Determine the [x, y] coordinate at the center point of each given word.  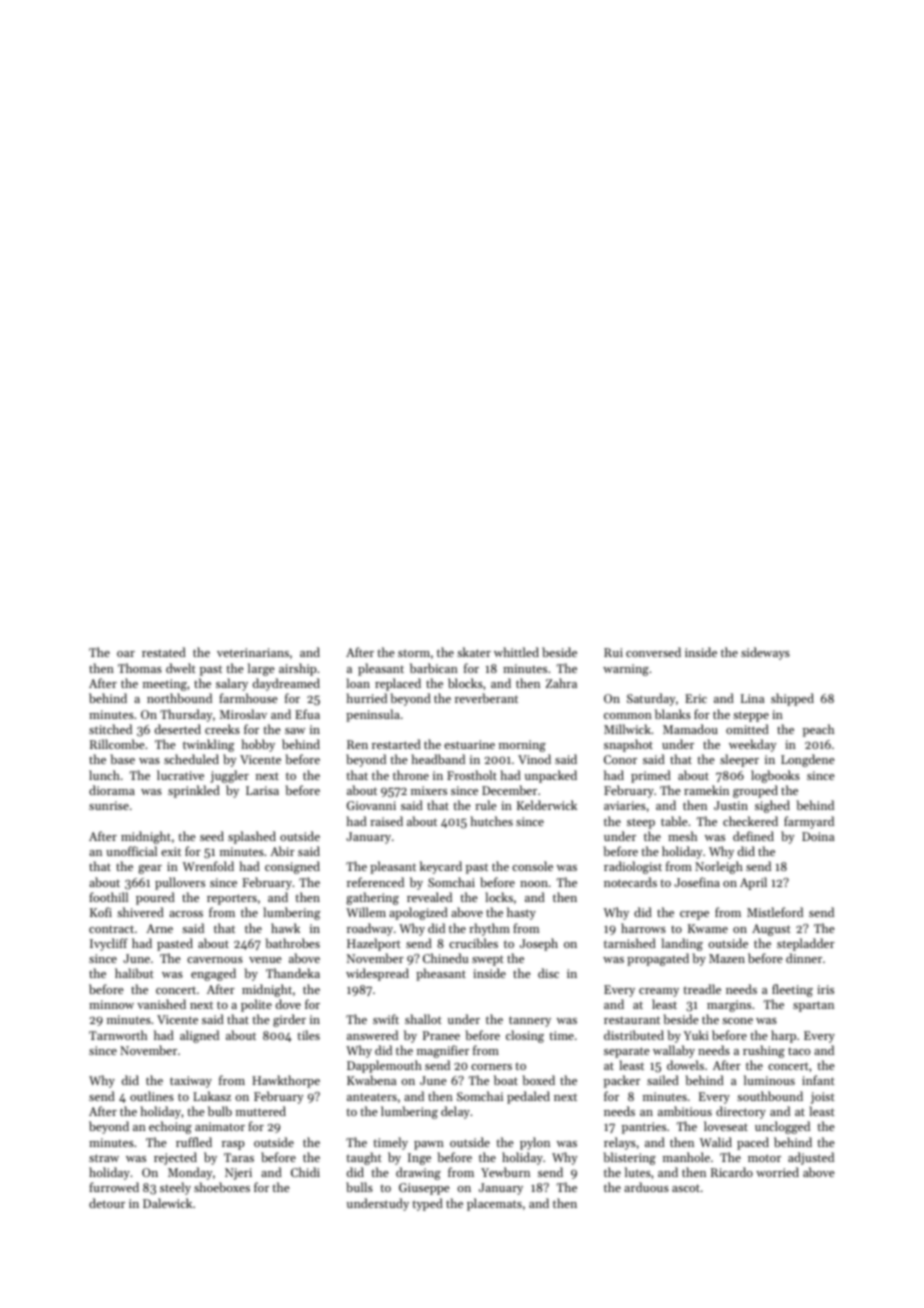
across [186, 914]
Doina [818, 836]
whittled [516, 652]
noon [534, 884]
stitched [110, 729]
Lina [752, 698]
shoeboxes [222, 1187]
